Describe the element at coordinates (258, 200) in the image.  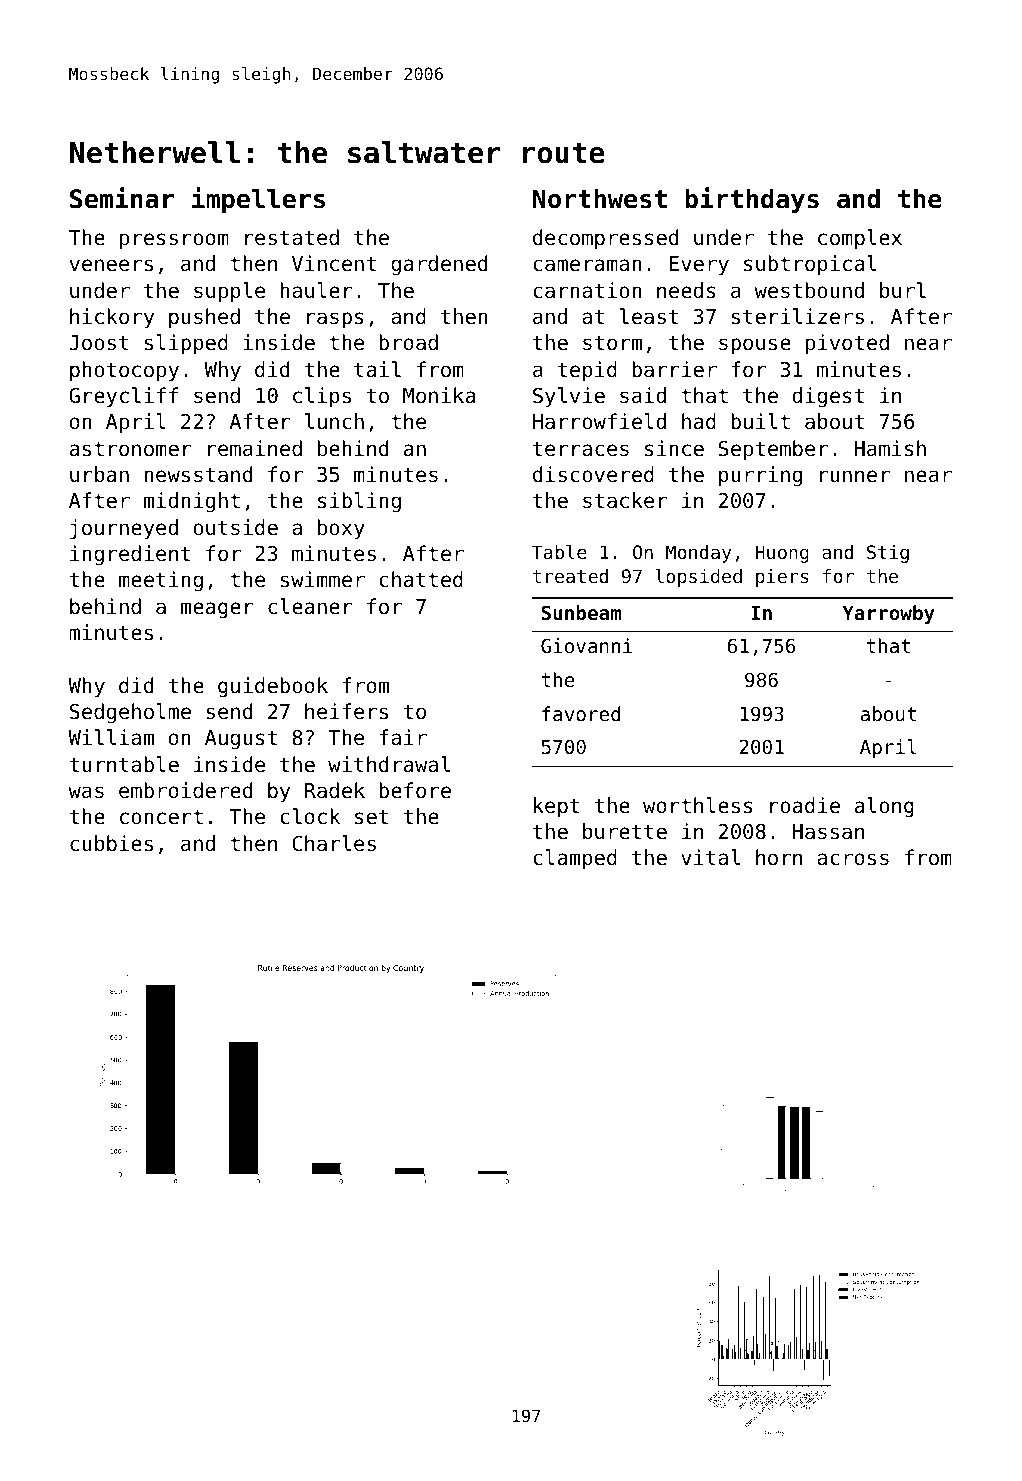
I see `impellers` at that location.
